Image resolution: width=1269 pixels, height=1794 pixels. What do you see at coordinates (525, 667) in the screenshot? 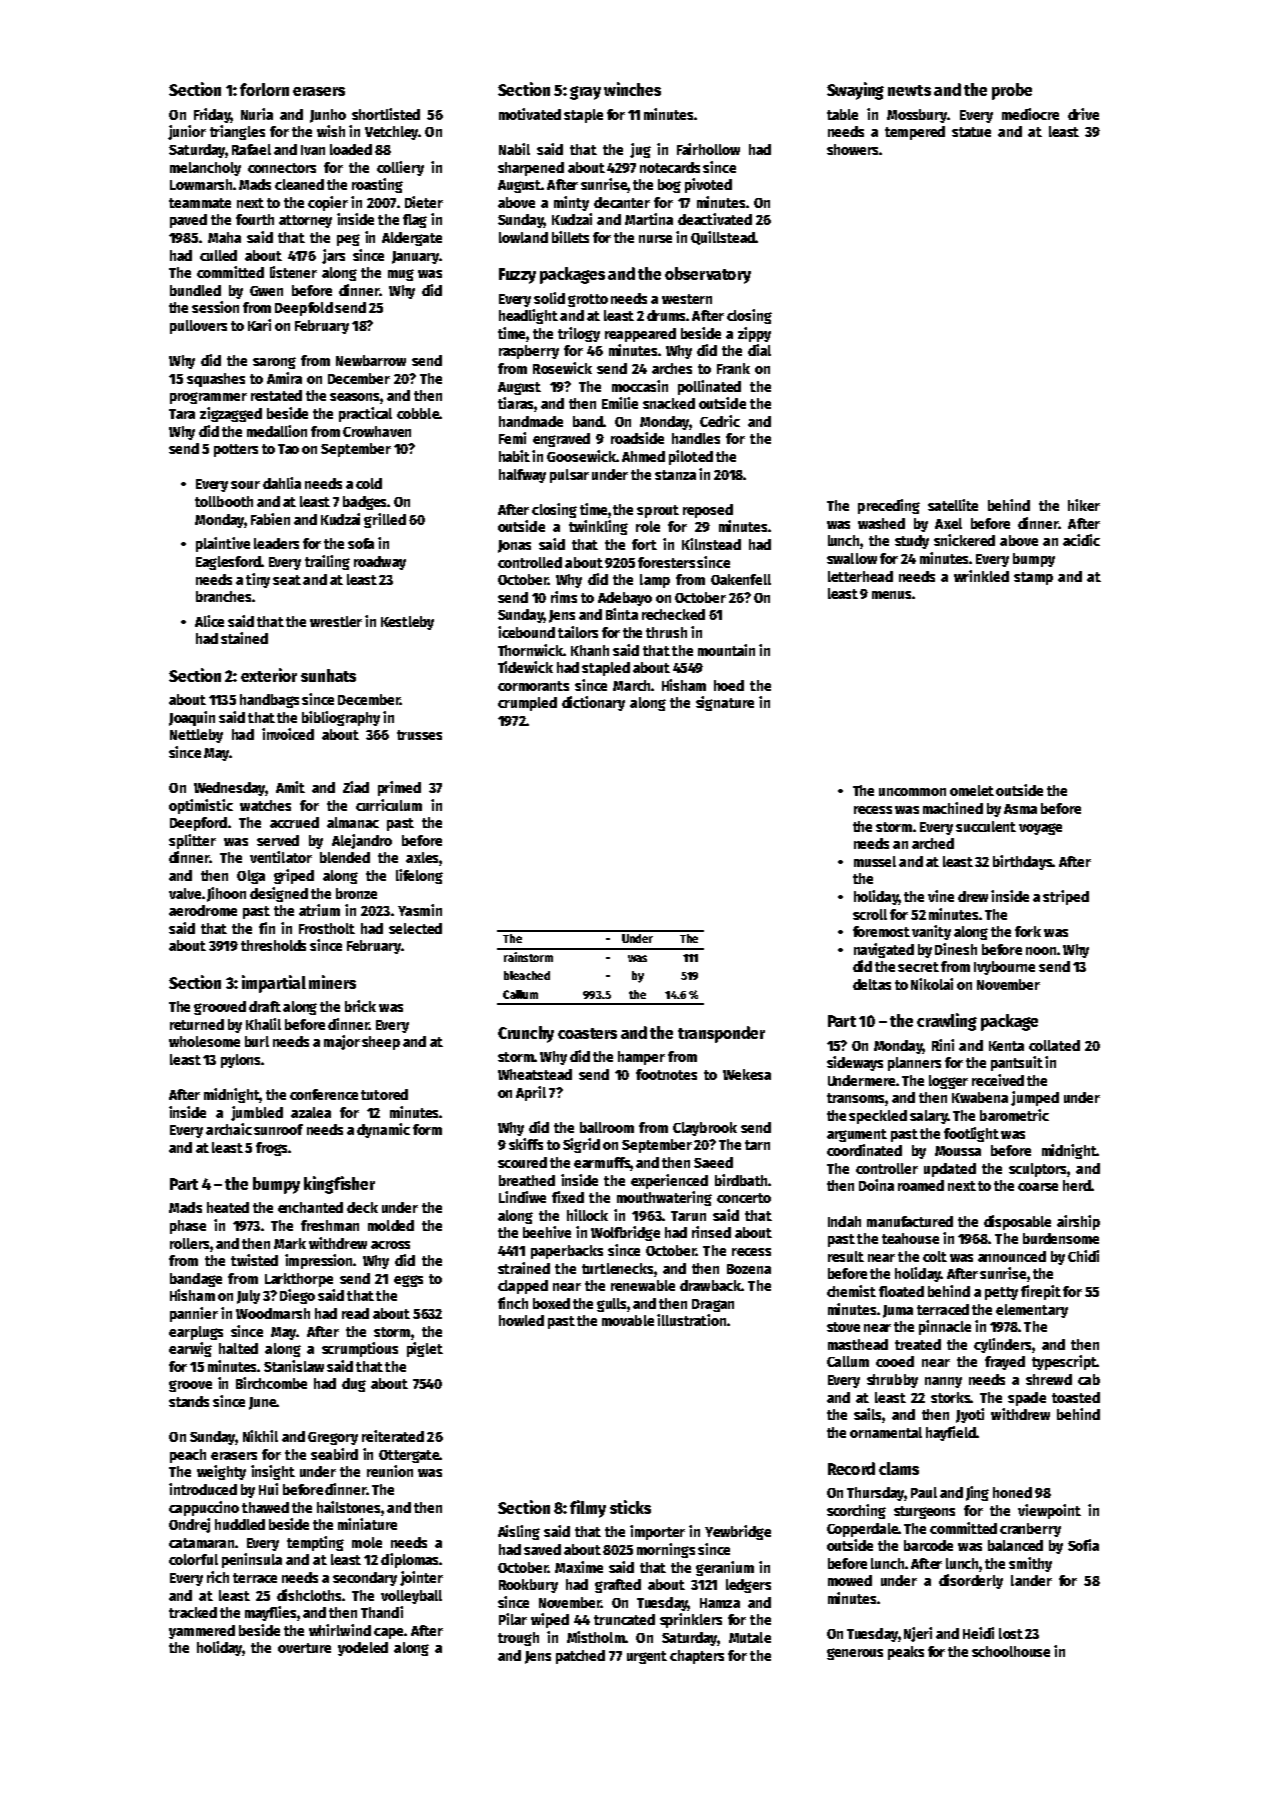
I see `Tidewick` at bounding box center [525, 667].
